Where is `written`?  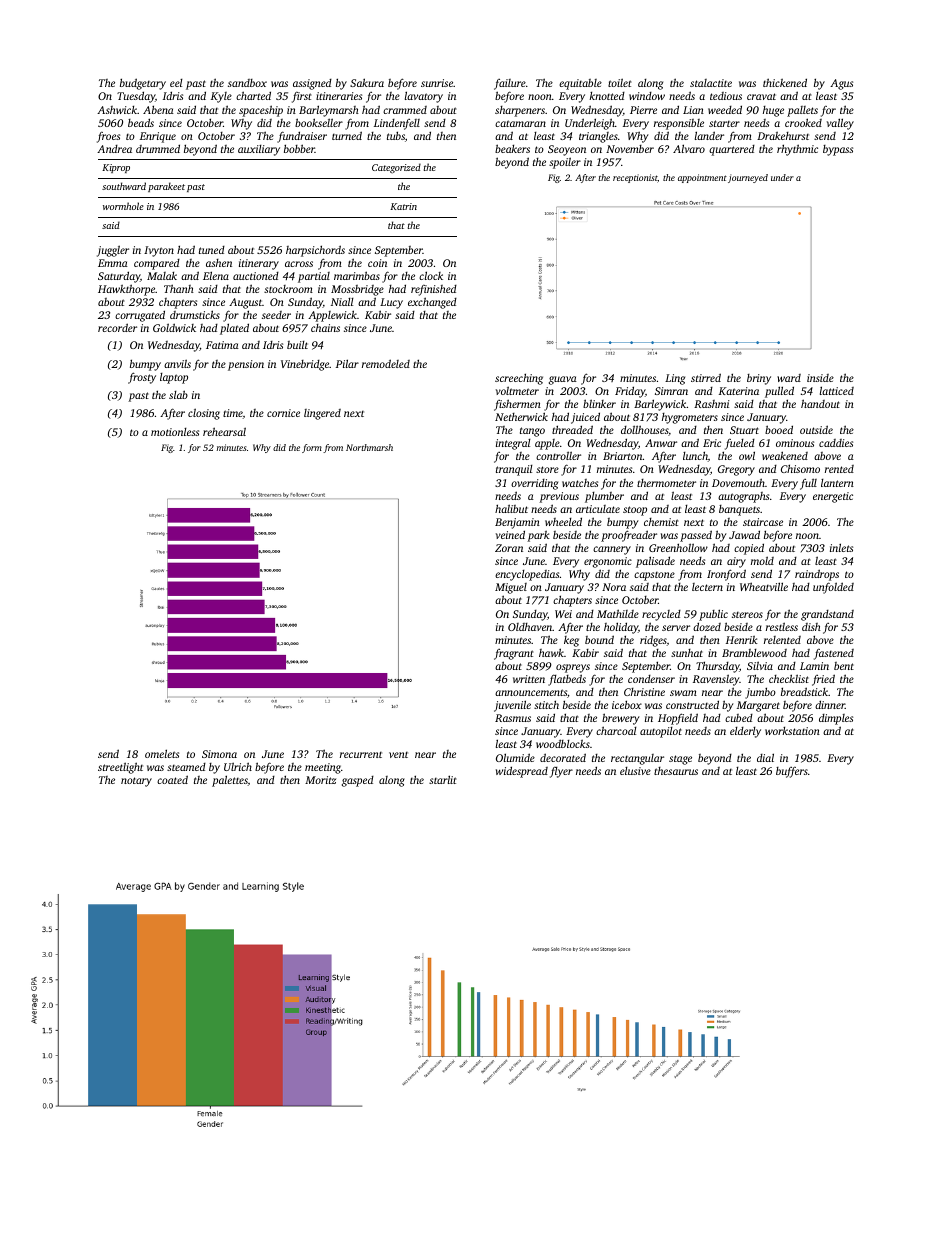 written is located at coordinates (529, 679).
